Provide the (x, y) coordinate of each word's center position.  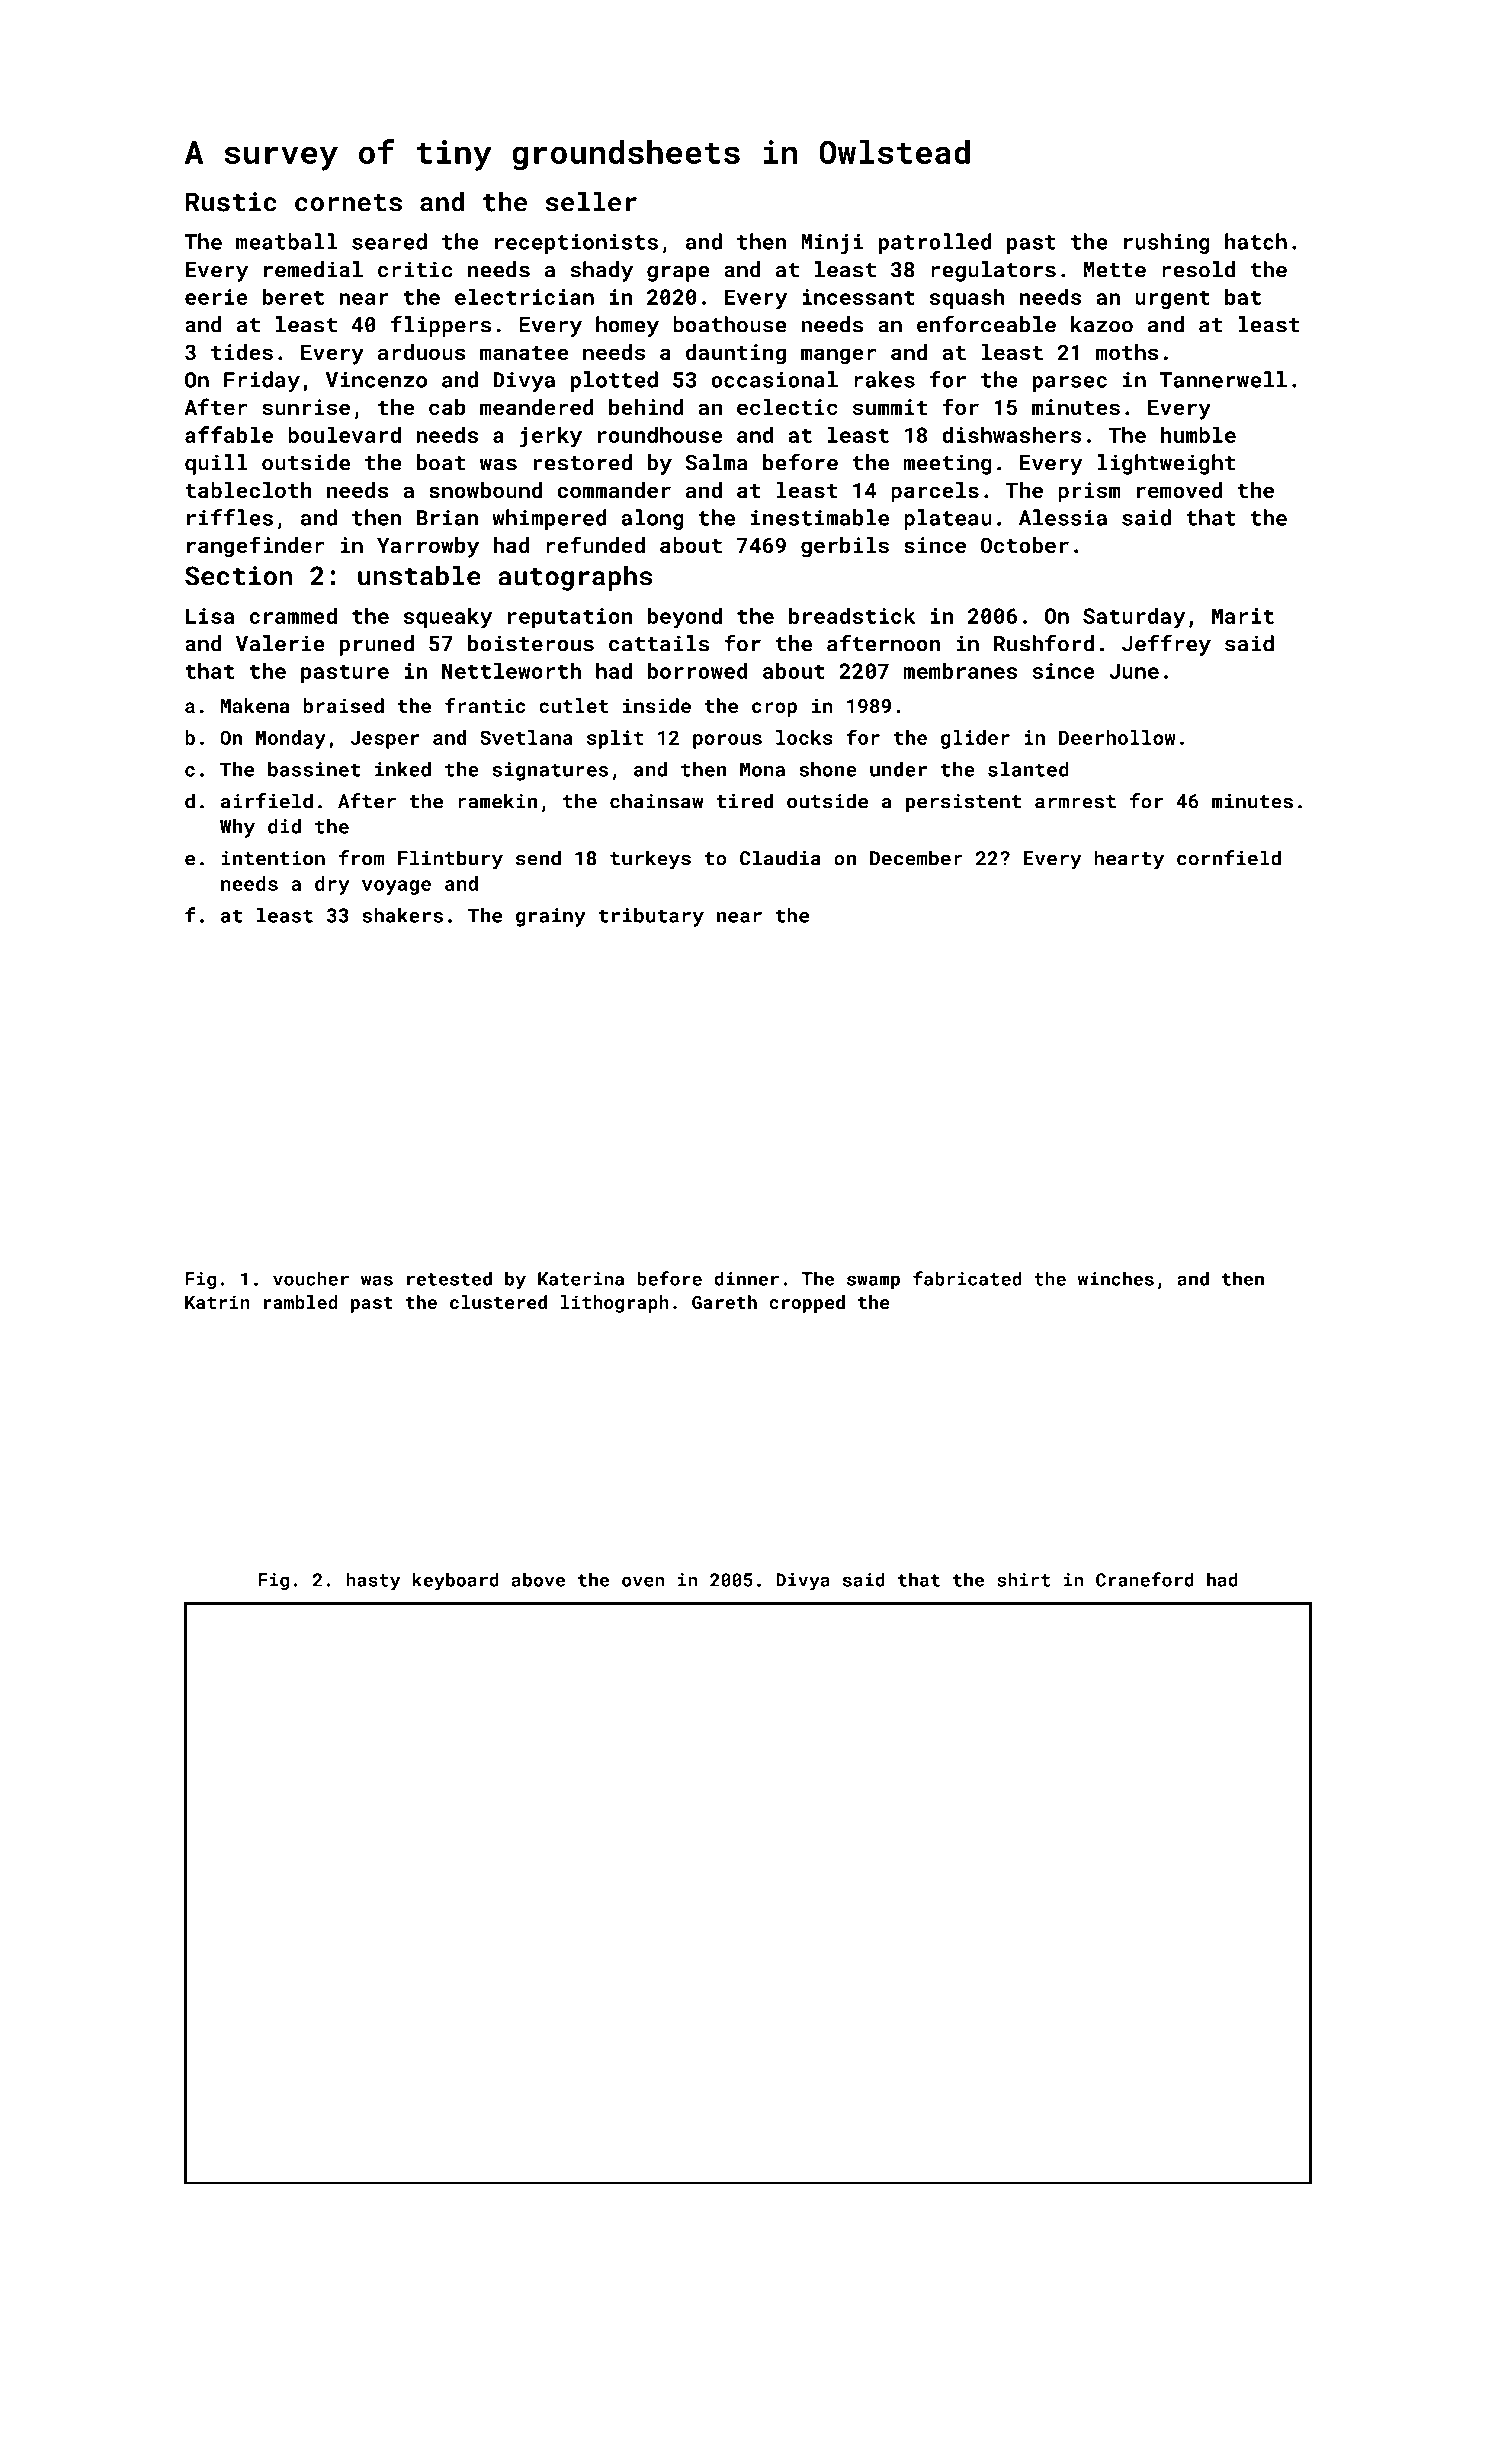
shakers (402, 915)
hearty (1129, 860)
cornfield (1229, 858)
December (916, 858)
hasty (373, 1581)
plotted (614, 381)
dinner (747, 1278)
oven (643, 1581)
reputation (570, 618)
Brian (447, 518)
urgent (1172, 299)
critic (415, 269)
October (1025, 545)
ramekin (497, 801)
